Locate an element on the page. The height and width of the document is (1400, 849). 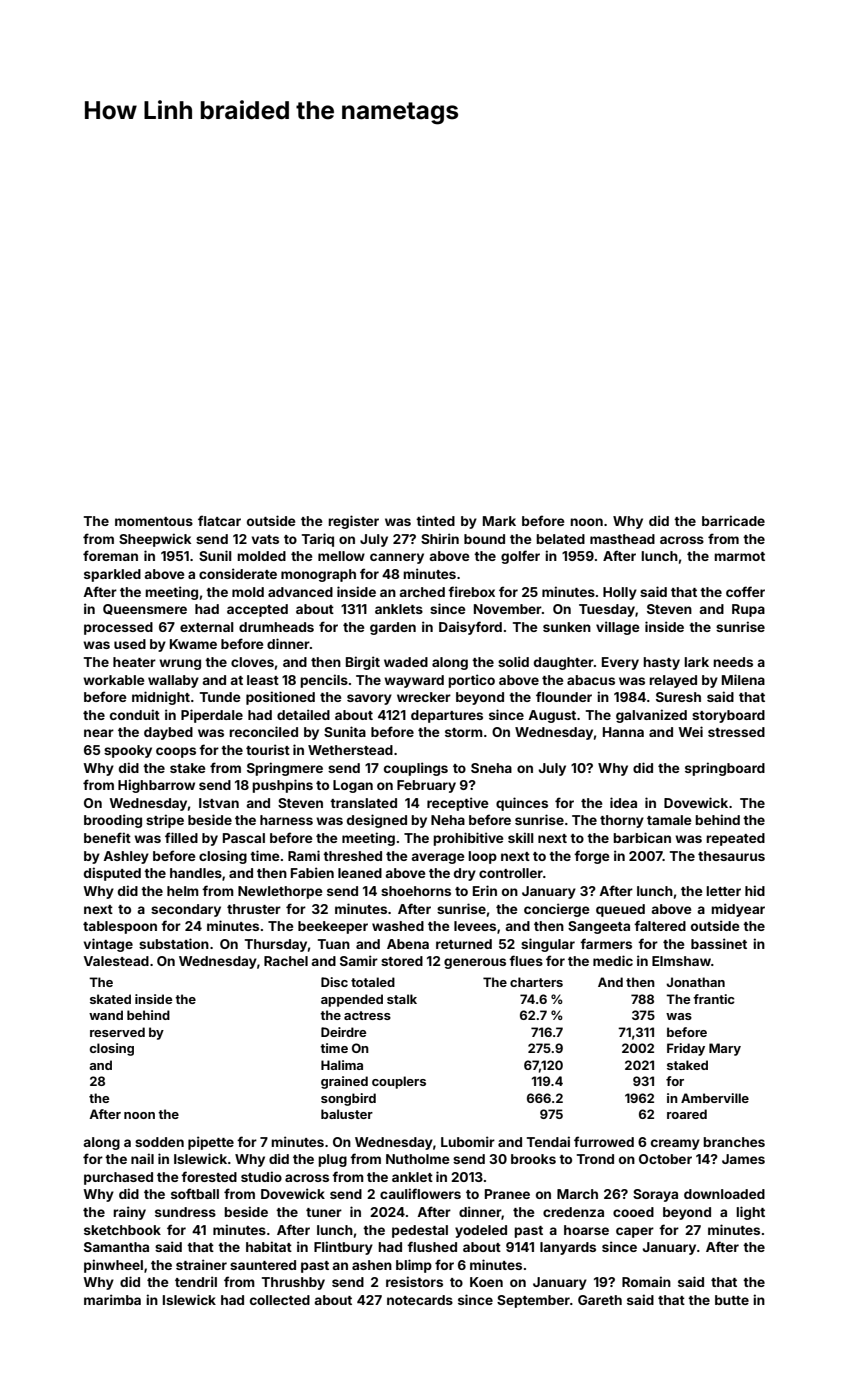
pipette is located at coordinates (211, 1143).
